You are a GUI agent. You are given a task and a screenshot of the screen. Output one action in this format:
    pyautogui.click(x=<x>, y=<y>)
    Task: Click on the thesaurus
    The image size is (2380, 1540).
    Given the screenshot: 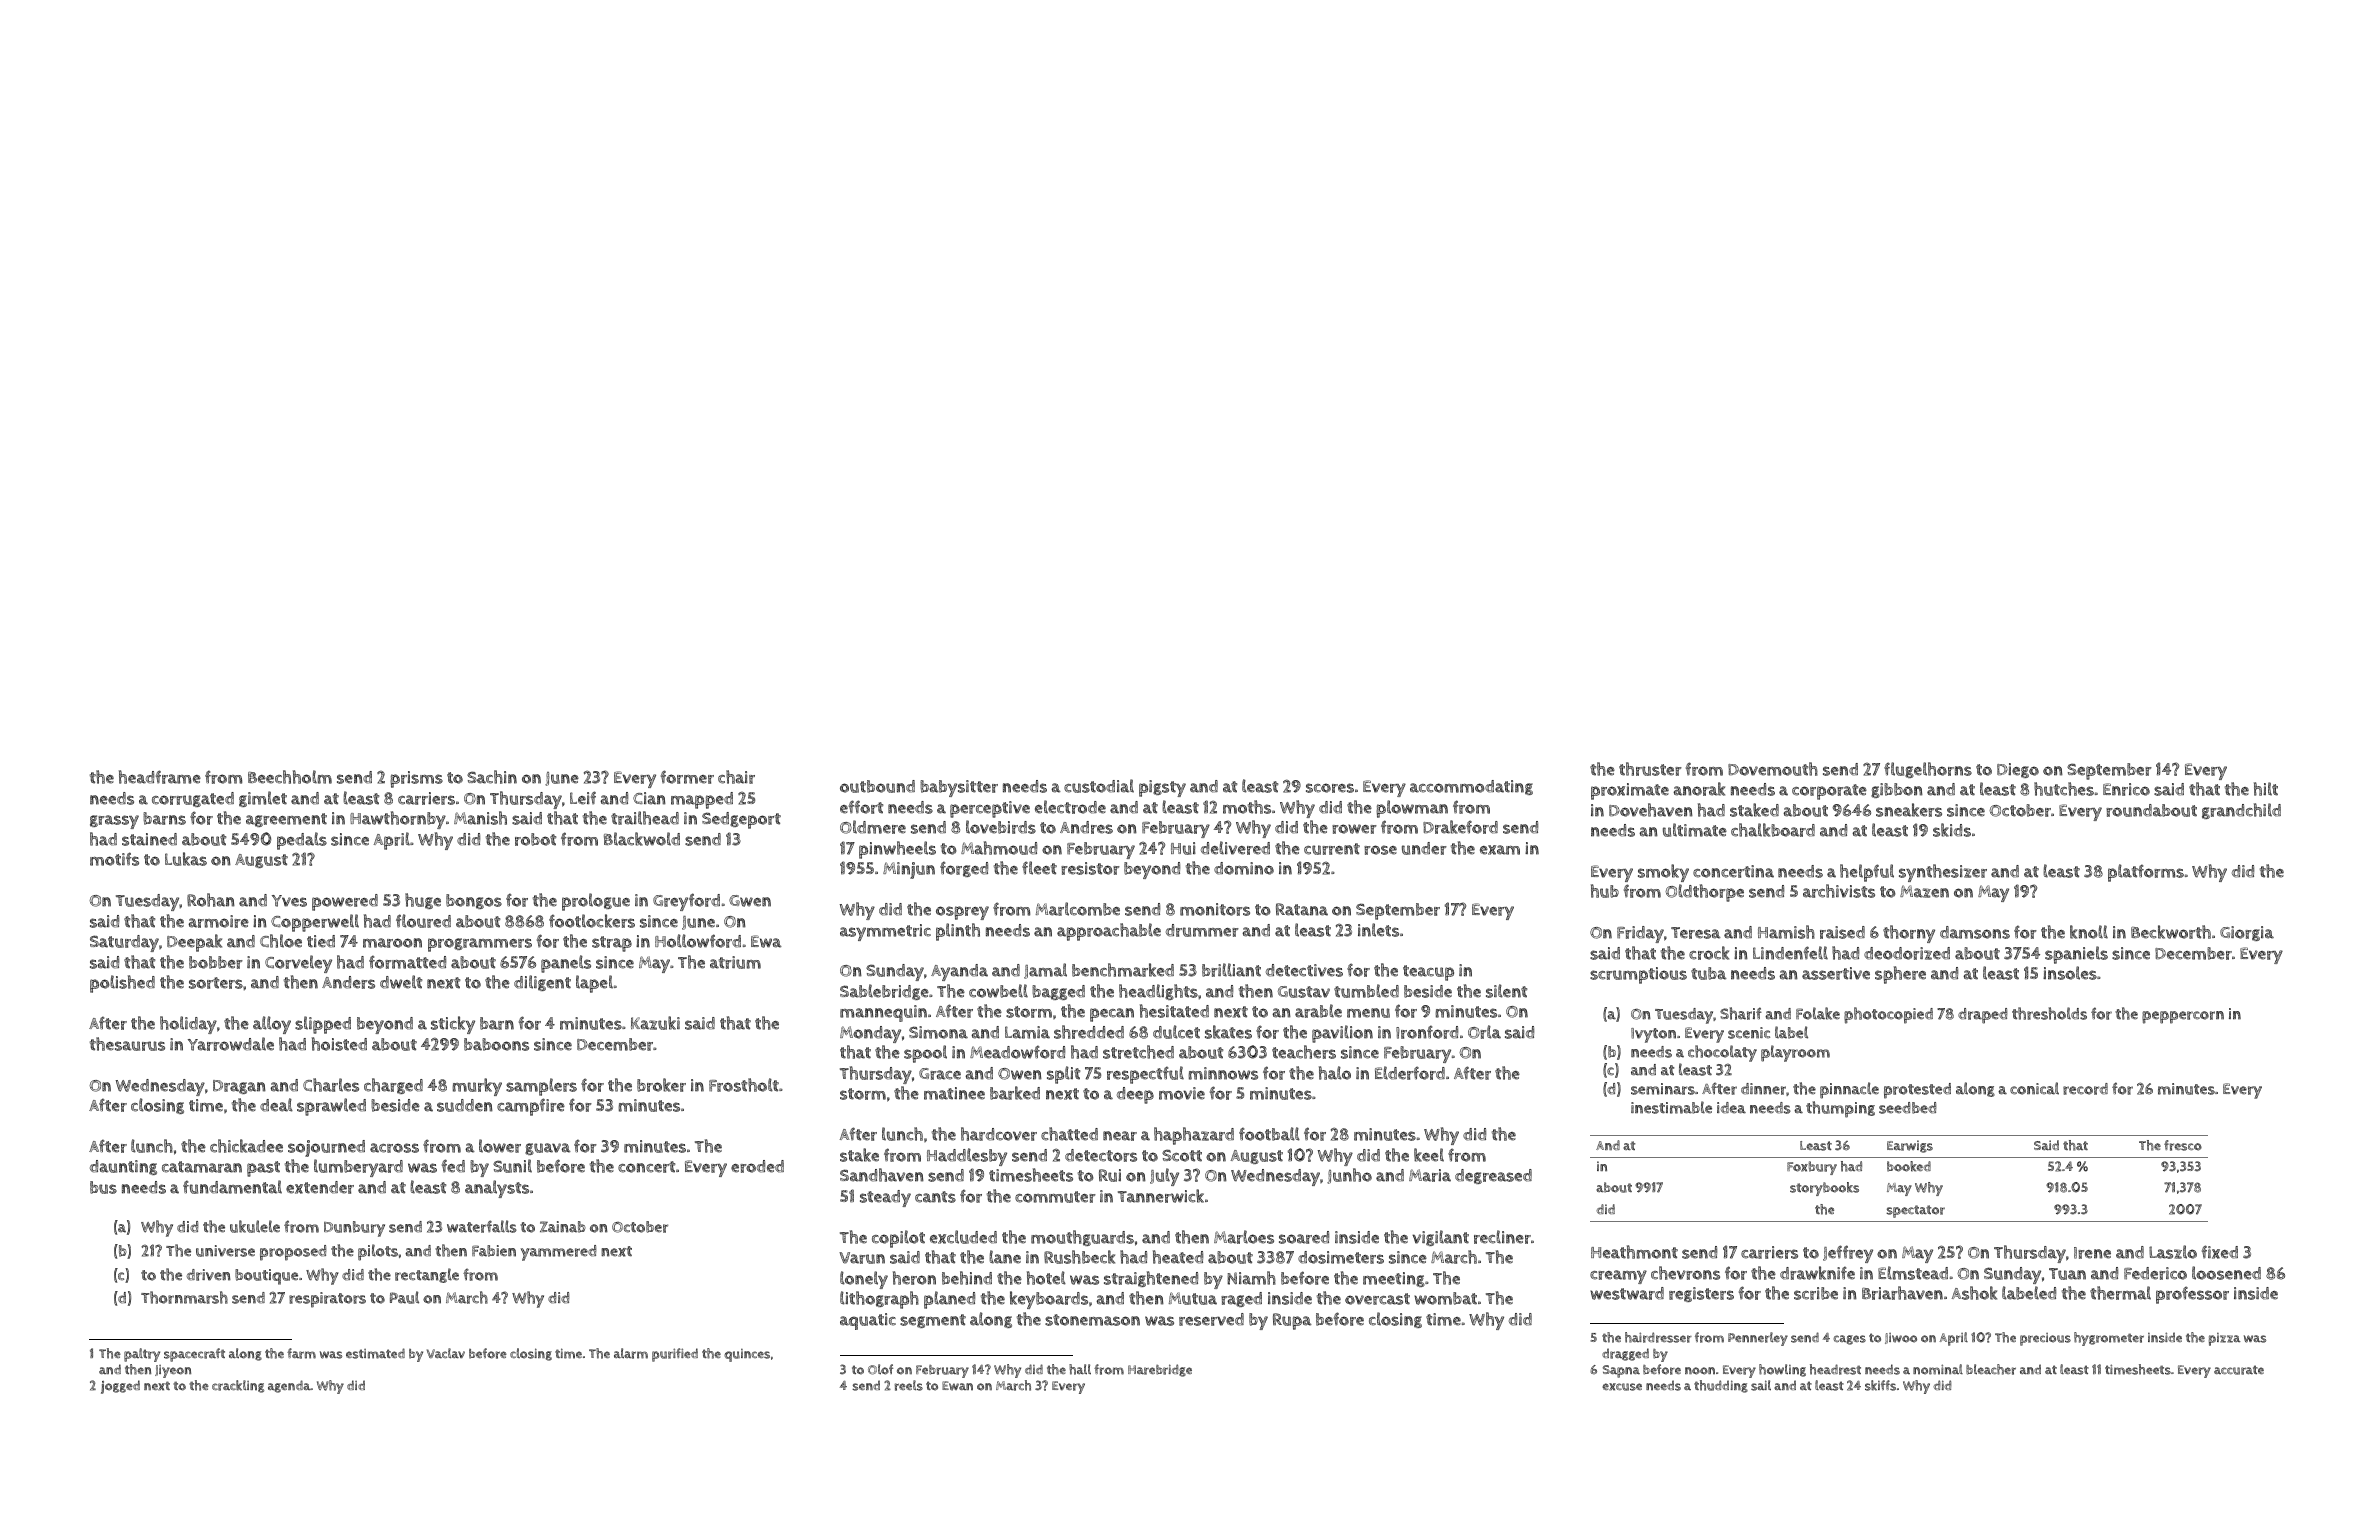 What is the action you would take?
    pyautogui.click(x=127, y=1044)
